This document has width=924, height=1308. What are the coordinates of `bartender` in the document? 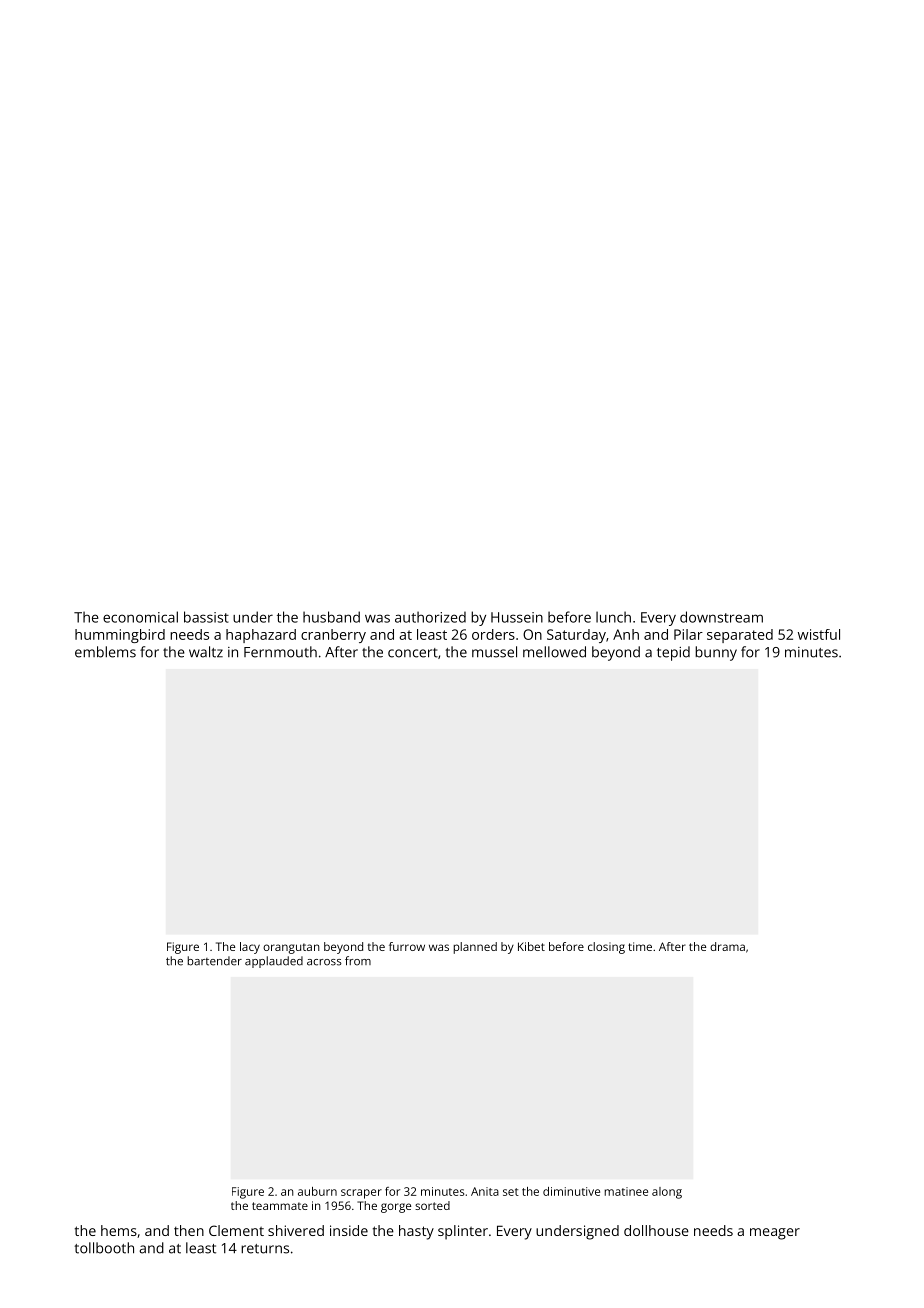 It's located at (214, 961).
